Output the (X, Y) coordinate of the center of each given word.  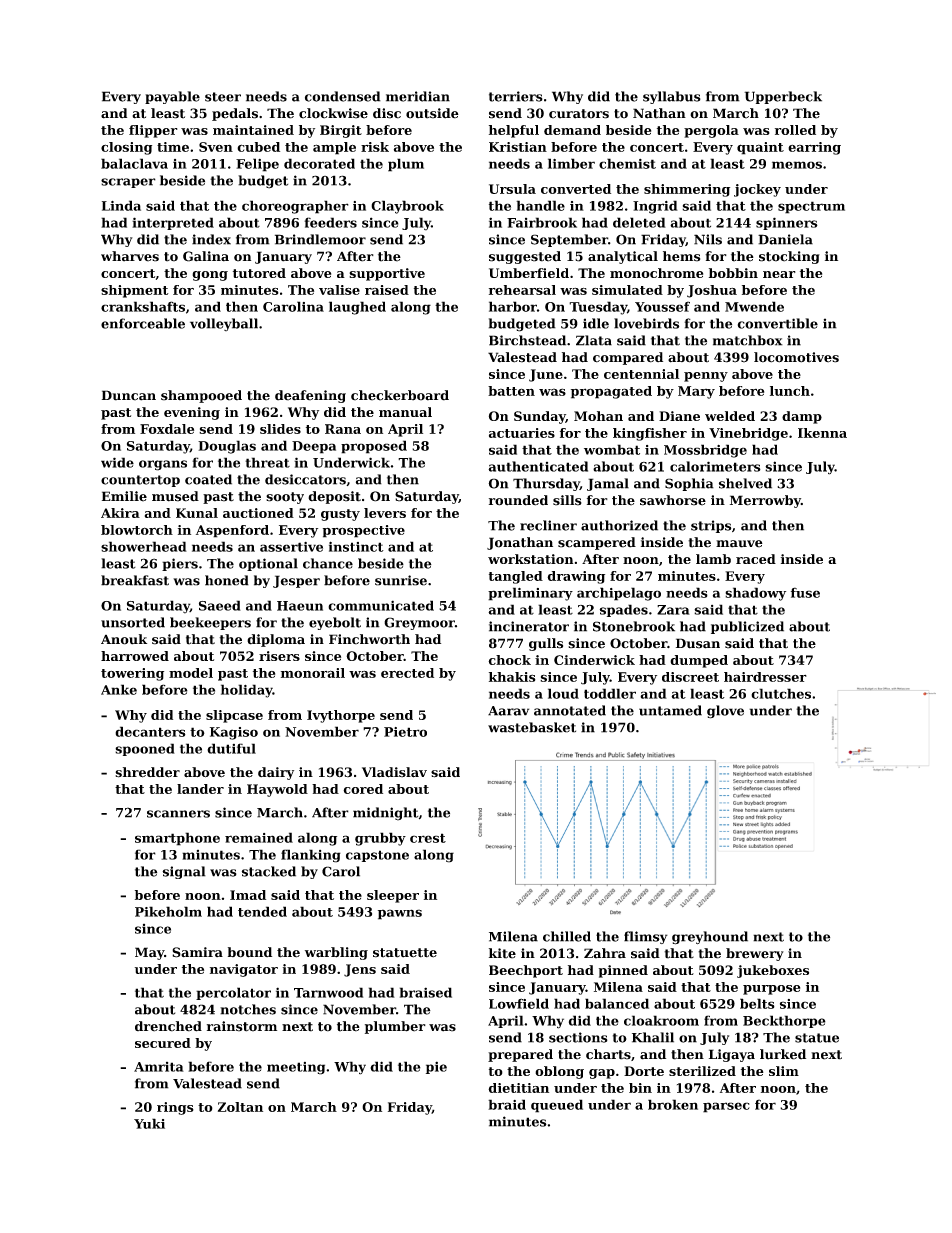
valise (339, 290)
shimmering (687, 190)
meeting (296, 1068)
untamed (670, 710)
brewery (755, 954)
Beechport (526, 971)
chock (509, 660)
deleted (639, 222)
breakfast (135, 580)
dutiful (231, 748)
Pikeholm (168, 911)
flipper (153, 131)
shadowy (755, 594)
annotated (570, 710)
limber (571, 163)
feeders (330, 222)
